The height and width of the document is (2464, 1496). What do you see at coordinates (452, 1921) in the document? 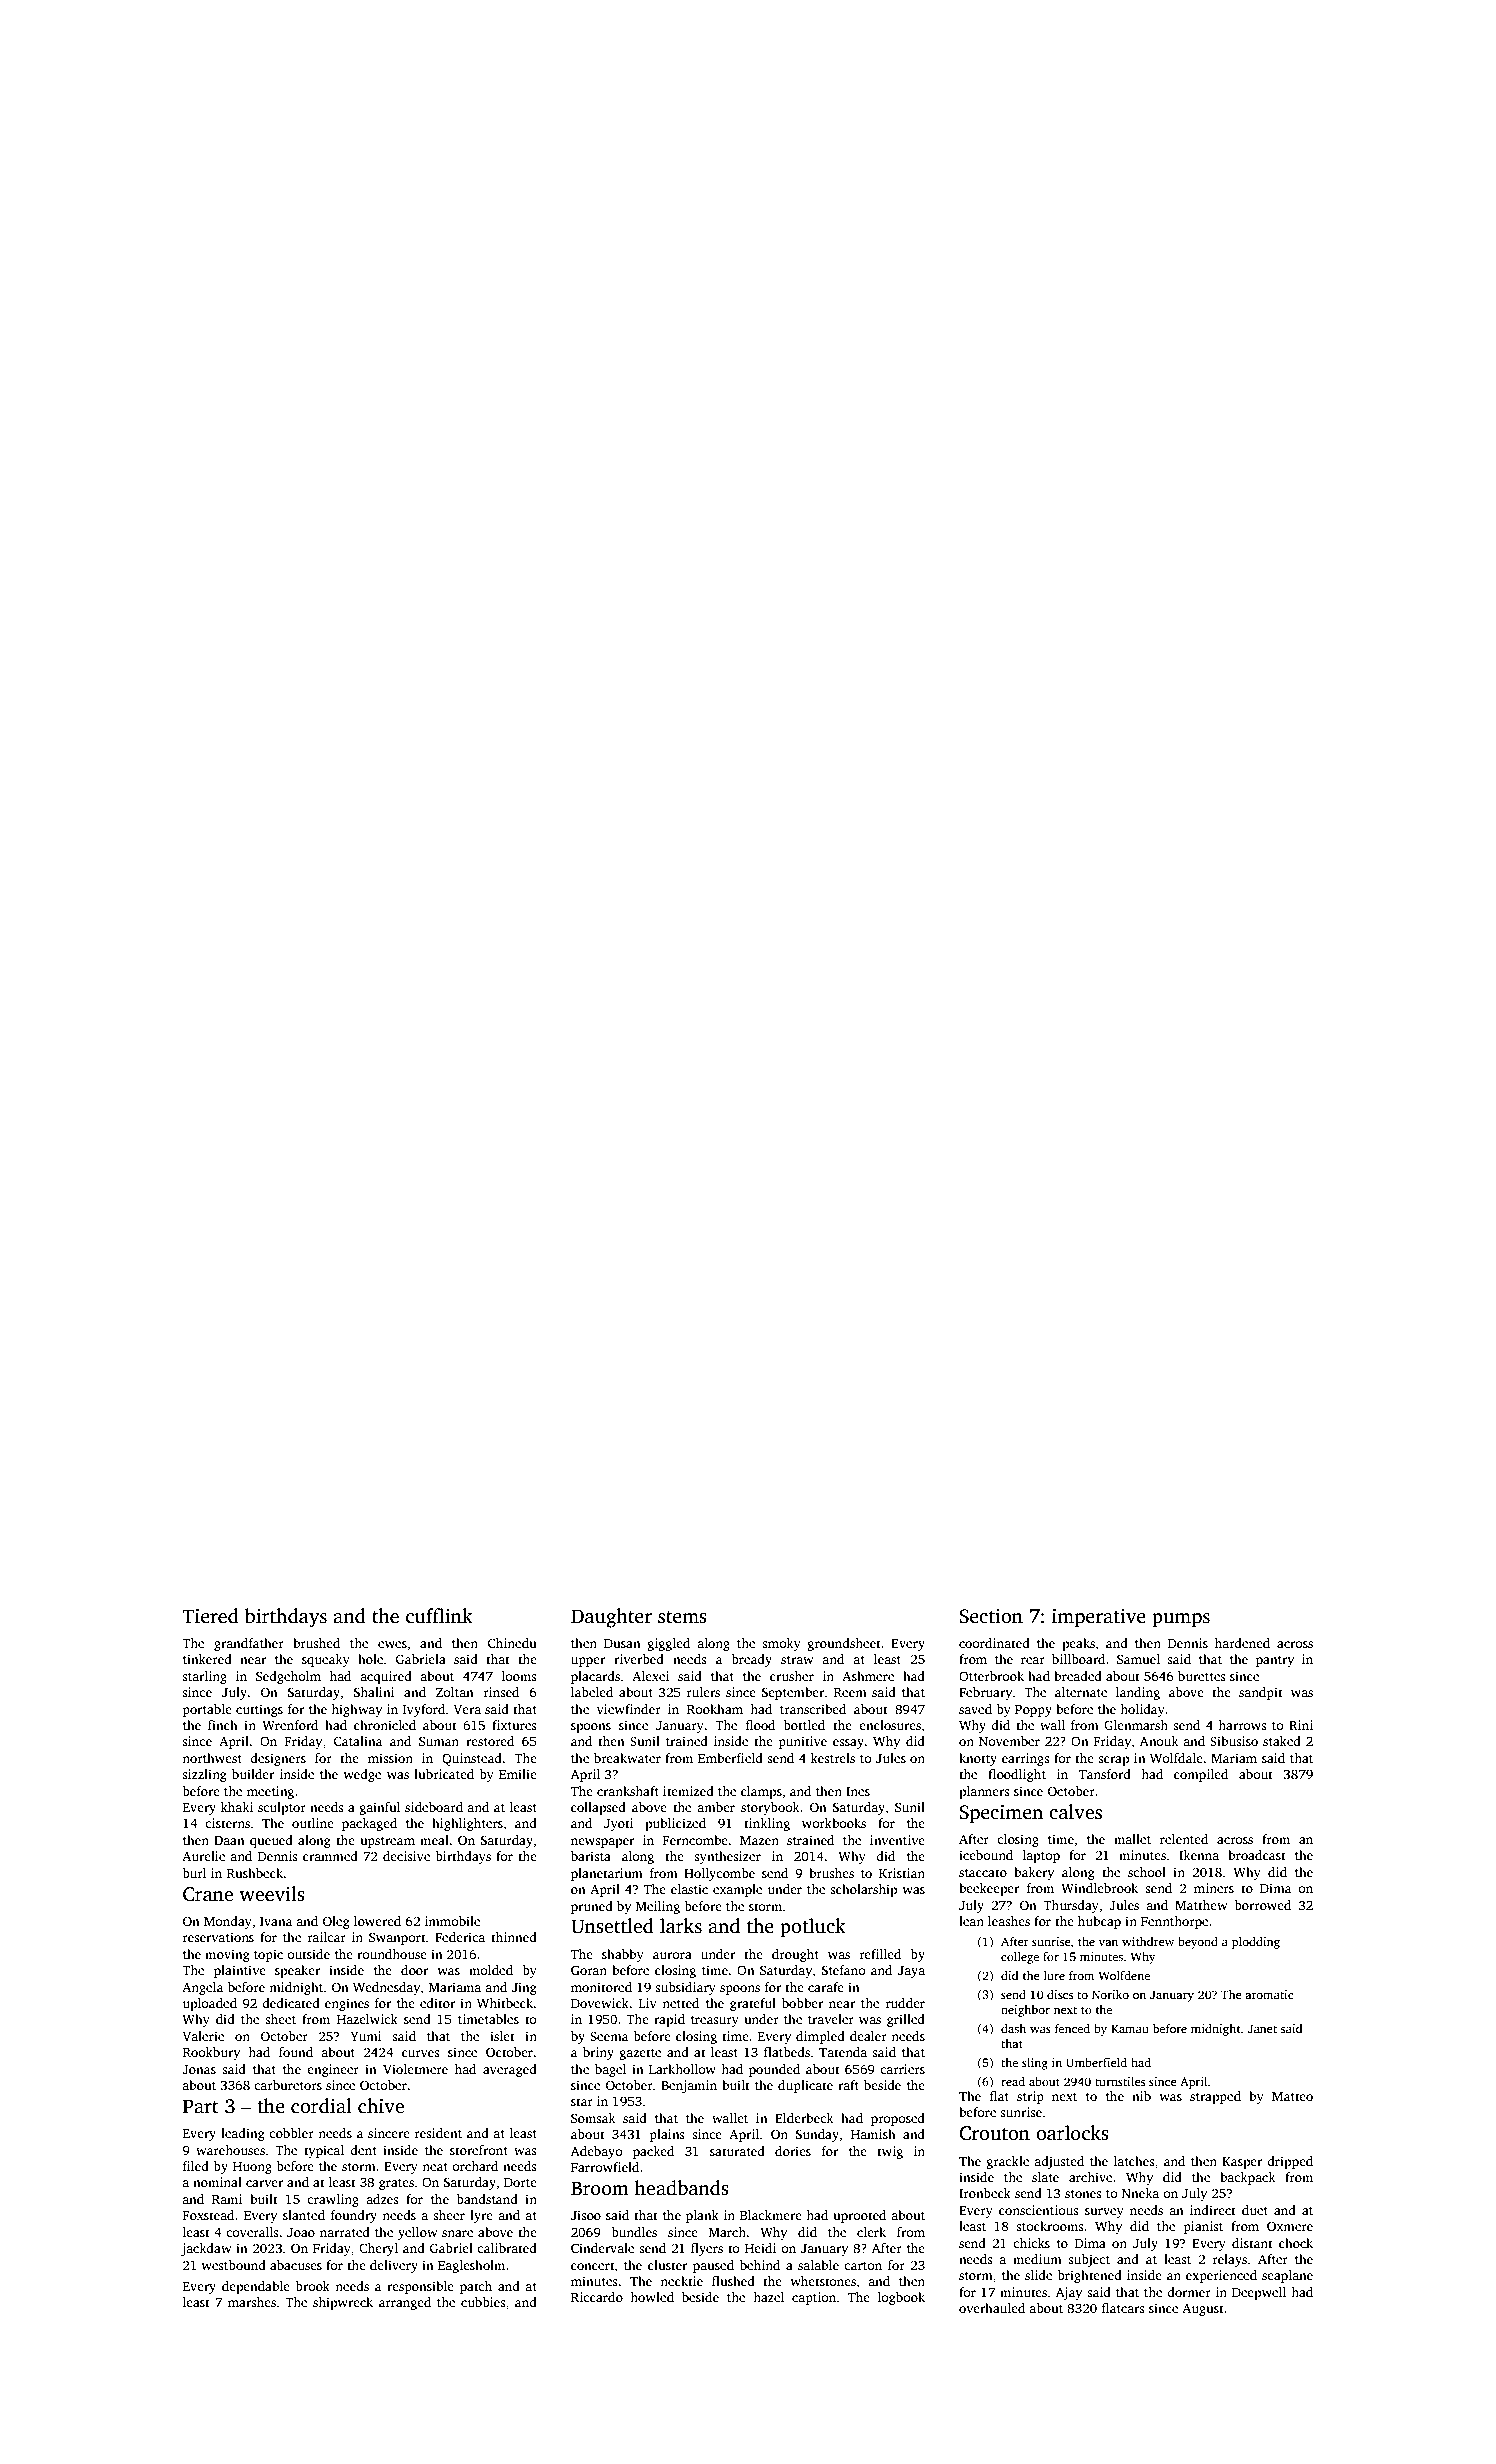
I see `immobile` at bounding box center [452, 1921].
